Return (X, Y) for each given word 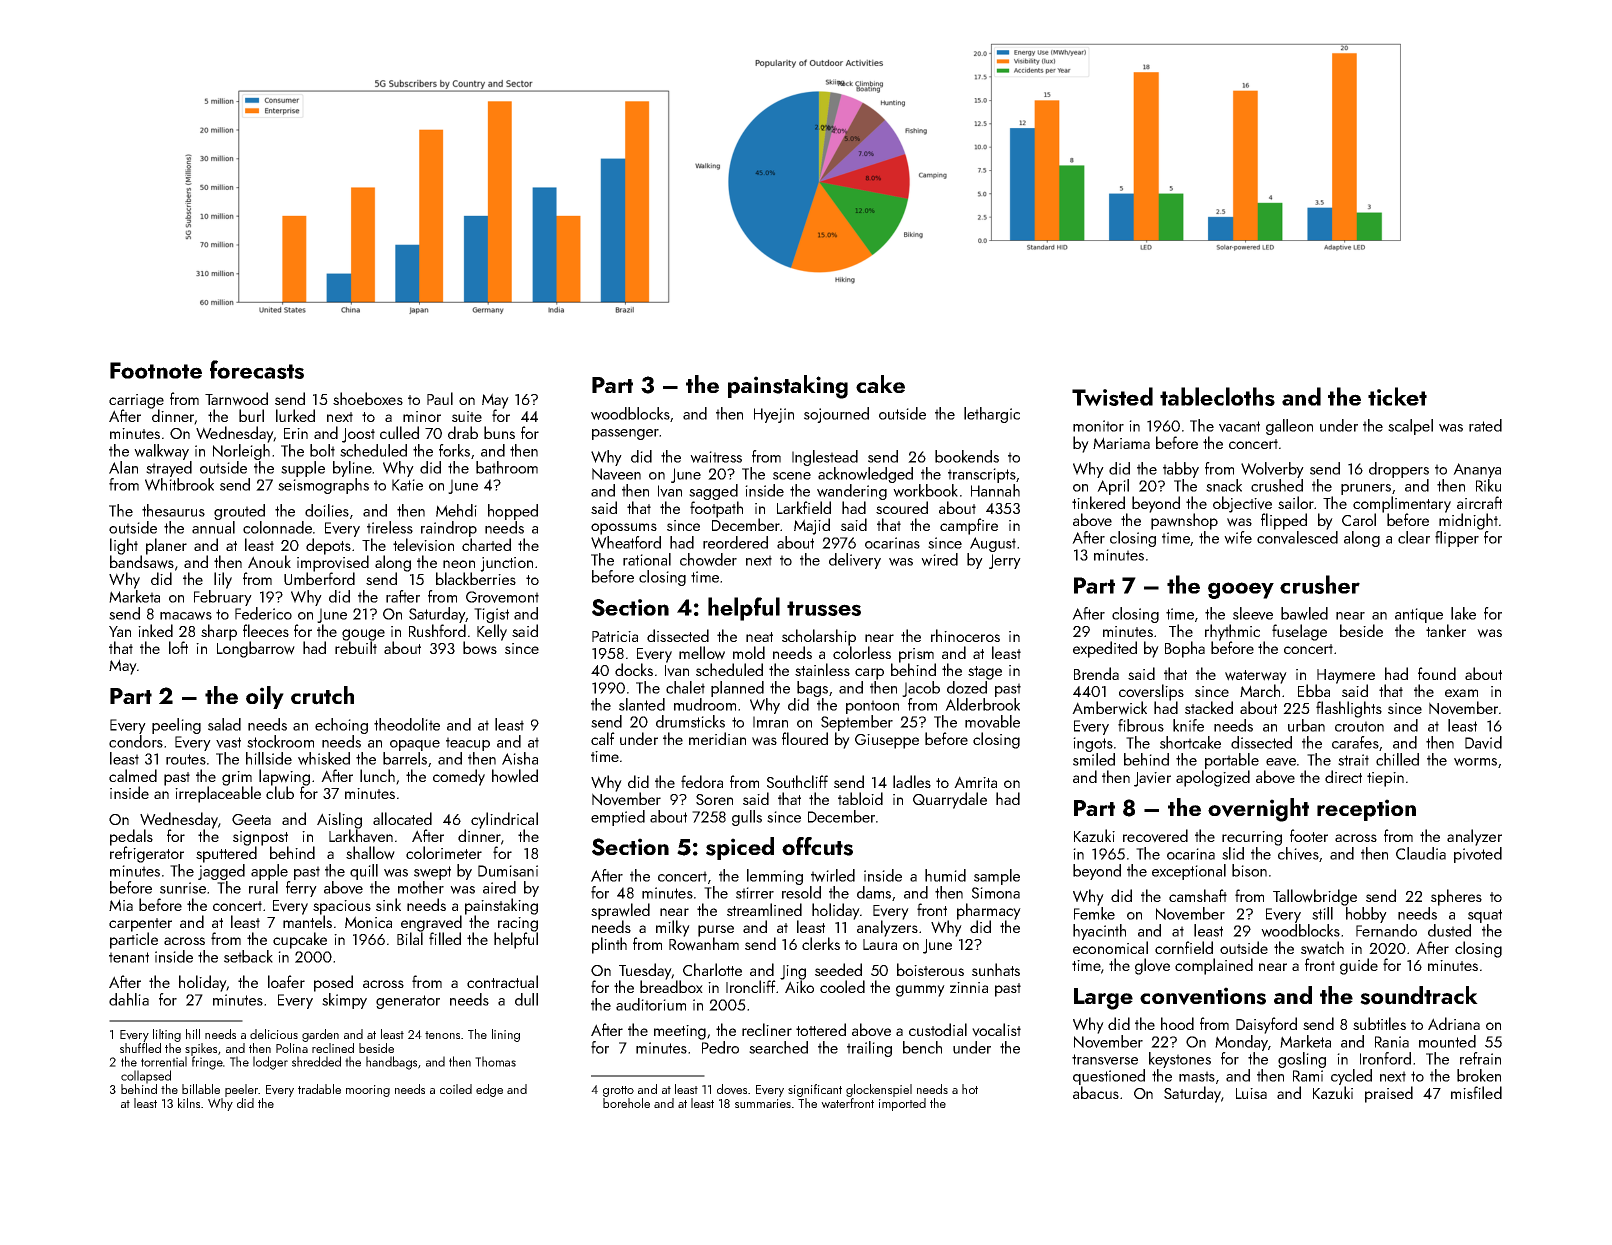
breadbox (671, 986)
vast (228, 742)
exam (1461, 693)
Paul (440, 398)
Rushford (437, 630)
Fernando (1386, 930)
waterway (1256, 677)
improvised (333, 563)
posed (333, 983)
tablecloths (1217, 396)
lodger (270, 1063)
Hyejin (774, 415)
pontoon (872, 707)
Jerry (1005, 561)
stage (985, 673)
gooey (1241, 590)
